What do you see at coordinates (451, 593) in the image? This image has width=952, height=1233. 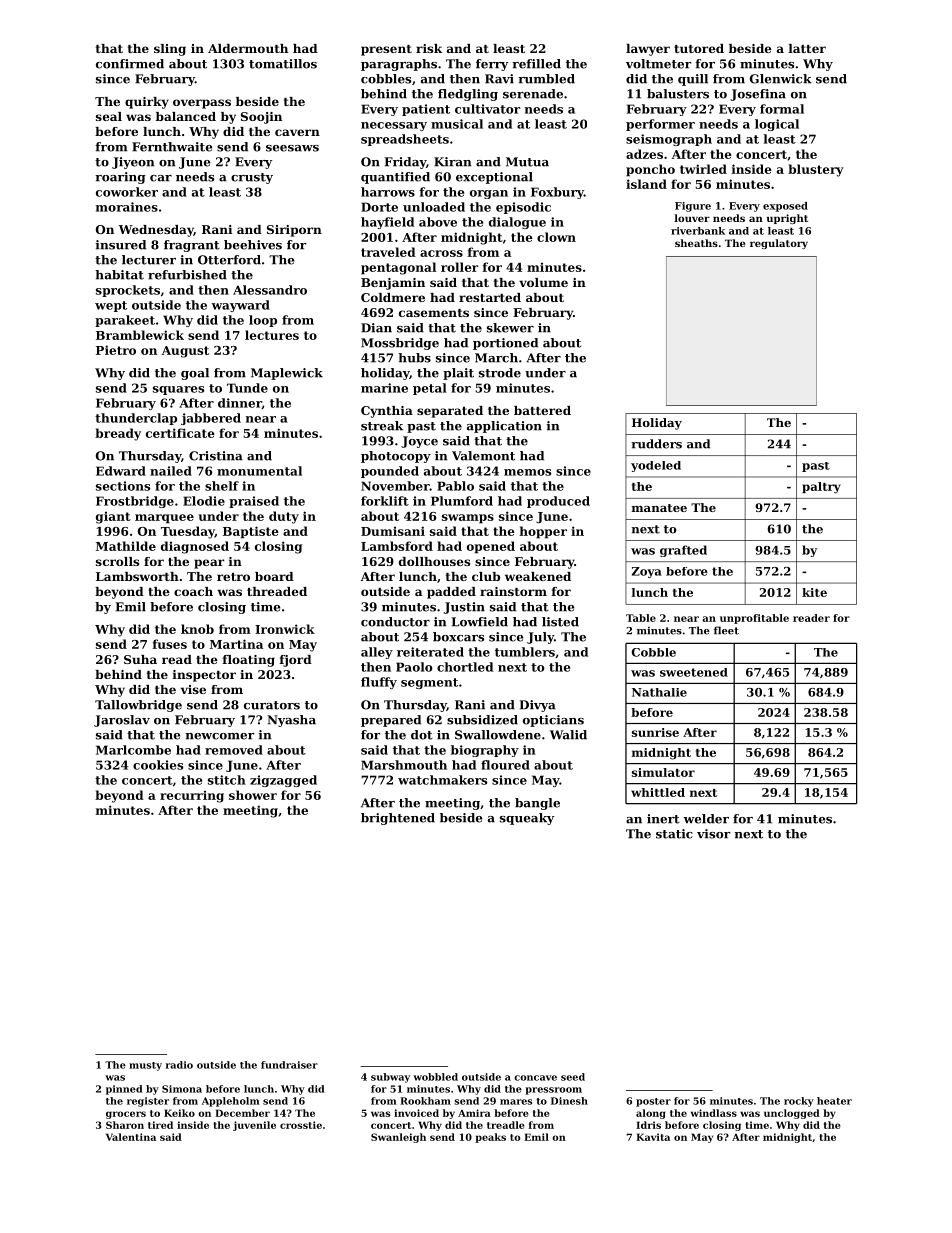 I see `padded` at bounding box center [451, 593].
